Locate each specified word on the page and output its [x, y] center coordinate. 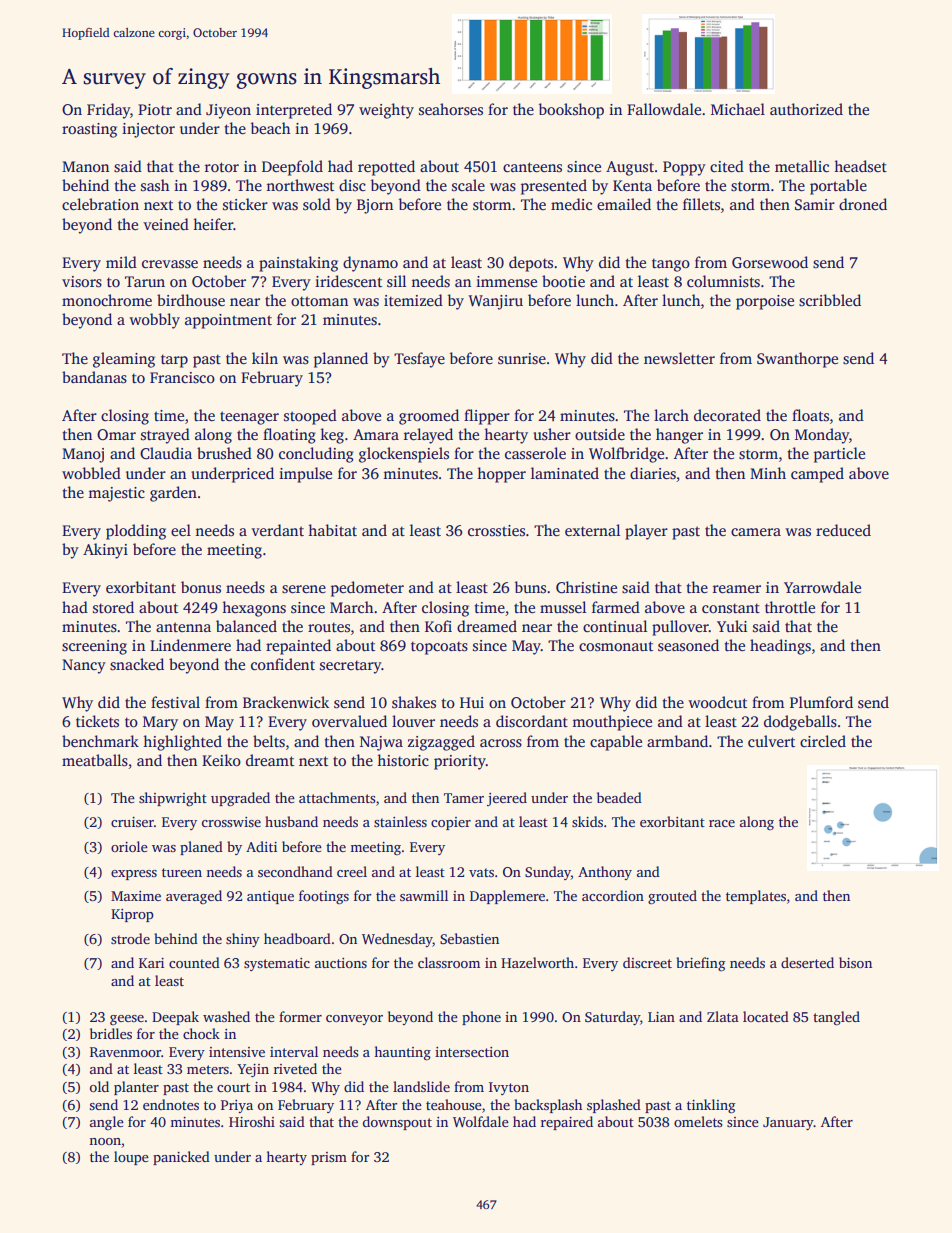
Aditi [261, 846]
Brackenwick [286, 702]
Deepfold [292, 168]
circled [823, 741]
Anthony [605, 873]
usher [552, 434]
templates [756, 897]
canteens [532, 167]
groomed [429, 417]
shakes [414, 702]
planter [136, 1088]
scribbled [830, 300]
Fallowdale [664, 109]
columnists [723, 281]
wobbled [91, 473]
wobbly [154, 321]
